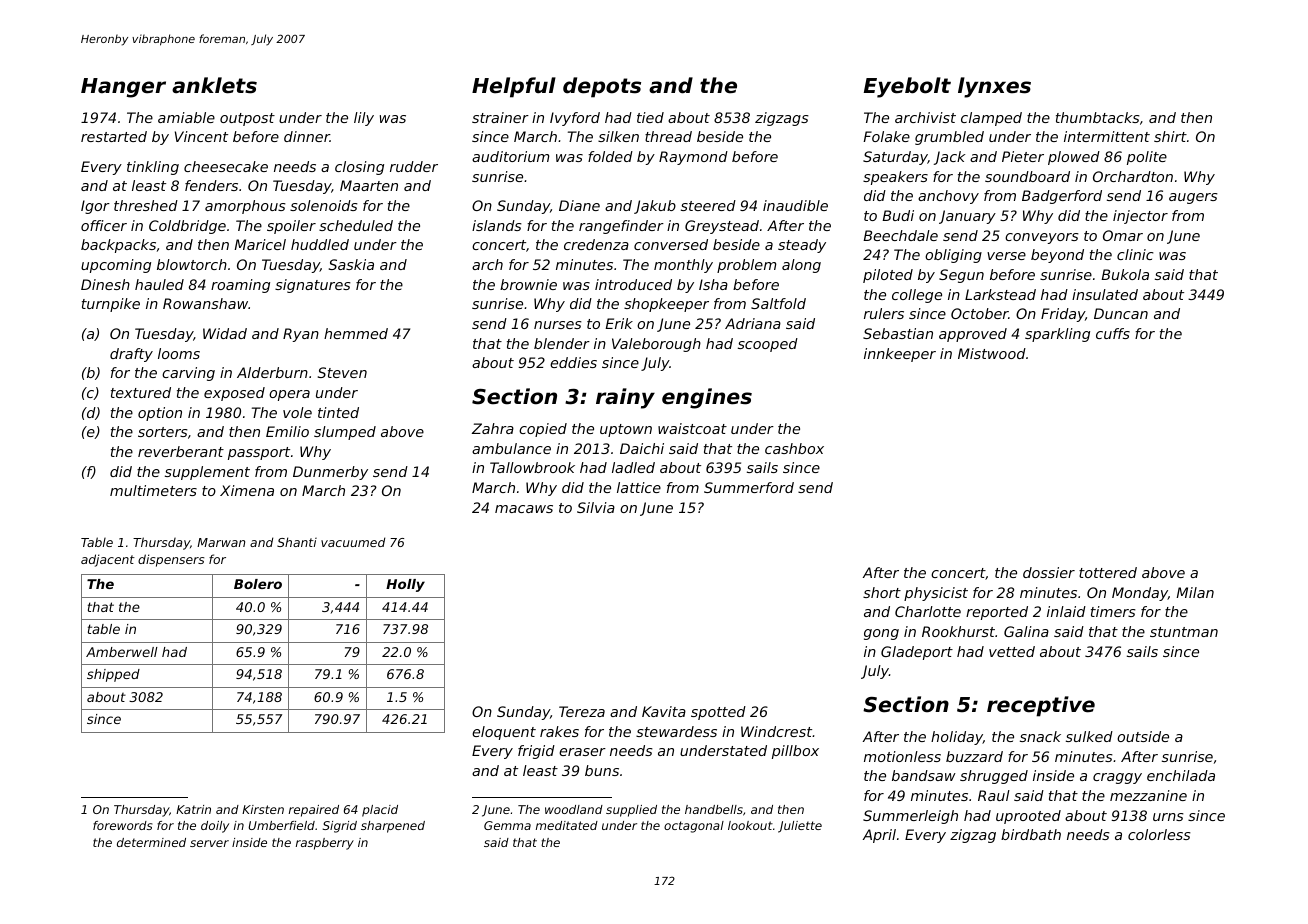  Describe the element at coordinates (234, 394) in the screenshot. I see `exposed` at that location.
